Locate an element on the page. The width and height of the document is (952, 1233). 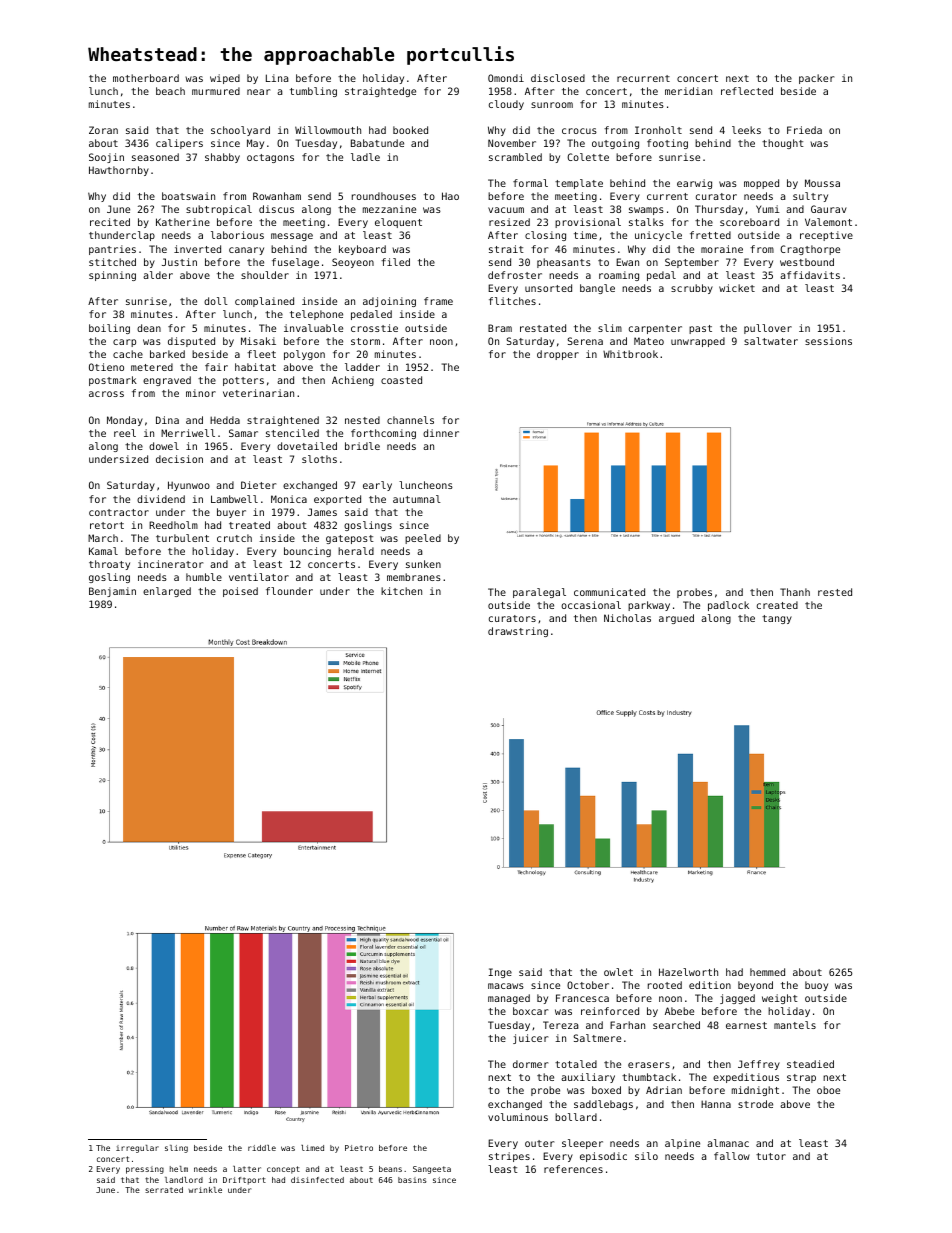
pressing is located at coordinates (145, 1170).
